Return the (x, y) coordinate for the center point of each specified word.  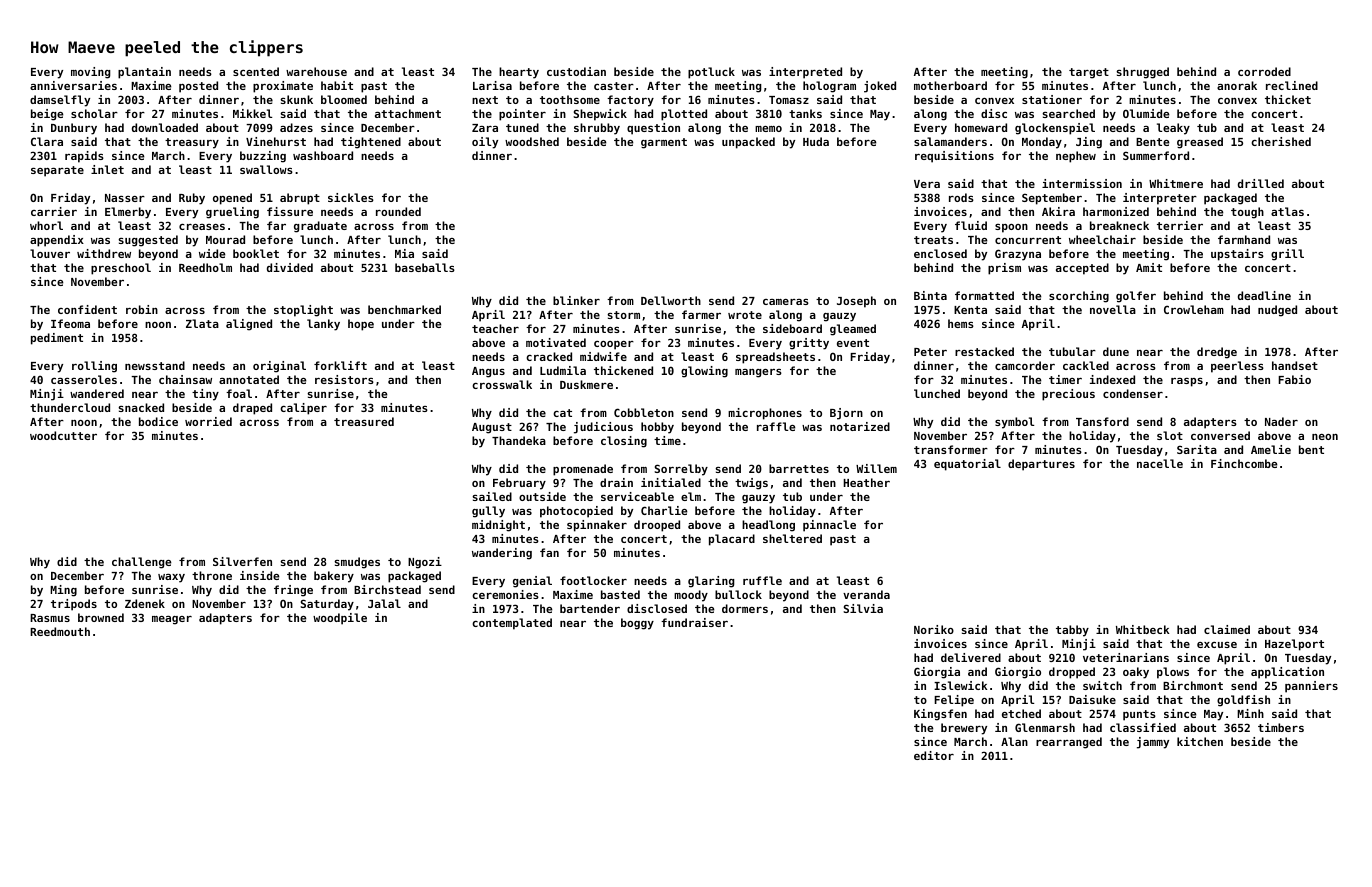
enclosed (940, 253)
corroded (1264, 71)
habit (337, 85)
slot (1170, 435)
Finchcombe (1244, 463)
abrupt (300, 199)
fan (549, 552)
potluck (711, 73)
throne (212, 575)
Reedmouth (60, 631)
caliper (303, 409)
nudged (1277, 311)
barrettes (799, 468)
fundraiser (694, 622)
